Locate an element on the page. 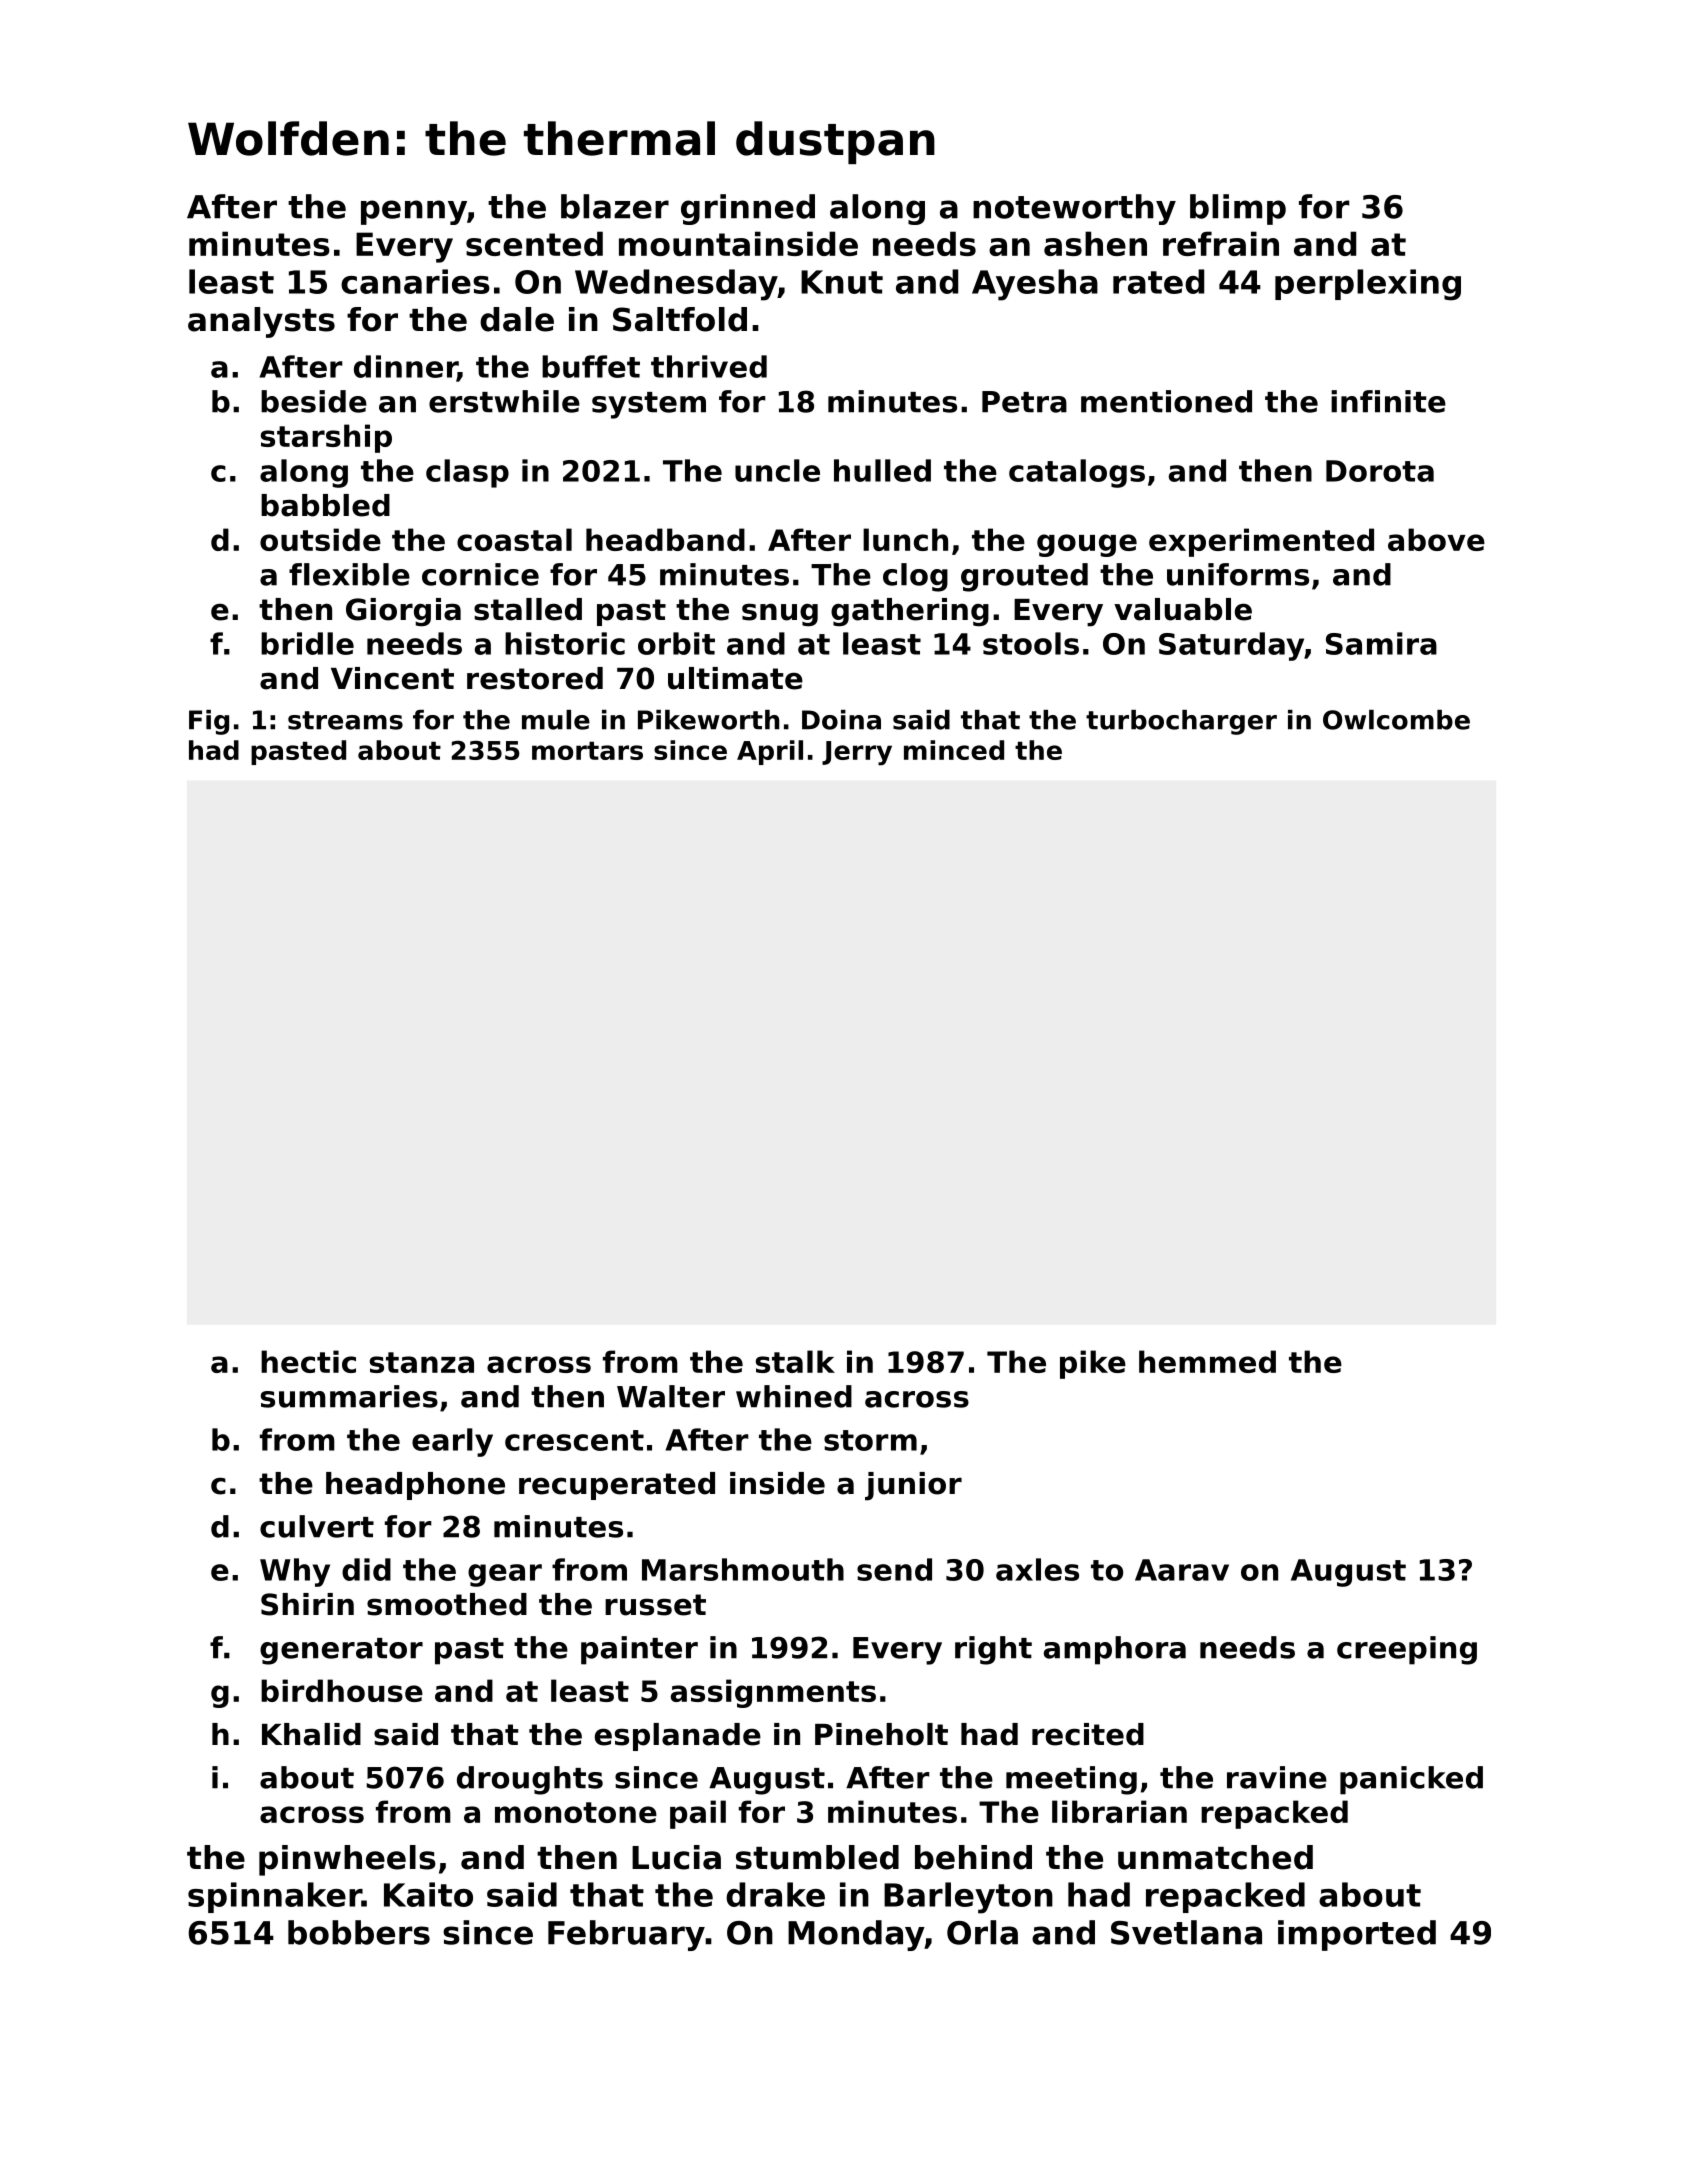 Image resolution: width=1683 pixels, height=2178 pixels. hulled is located at coordinates (882, 470).
